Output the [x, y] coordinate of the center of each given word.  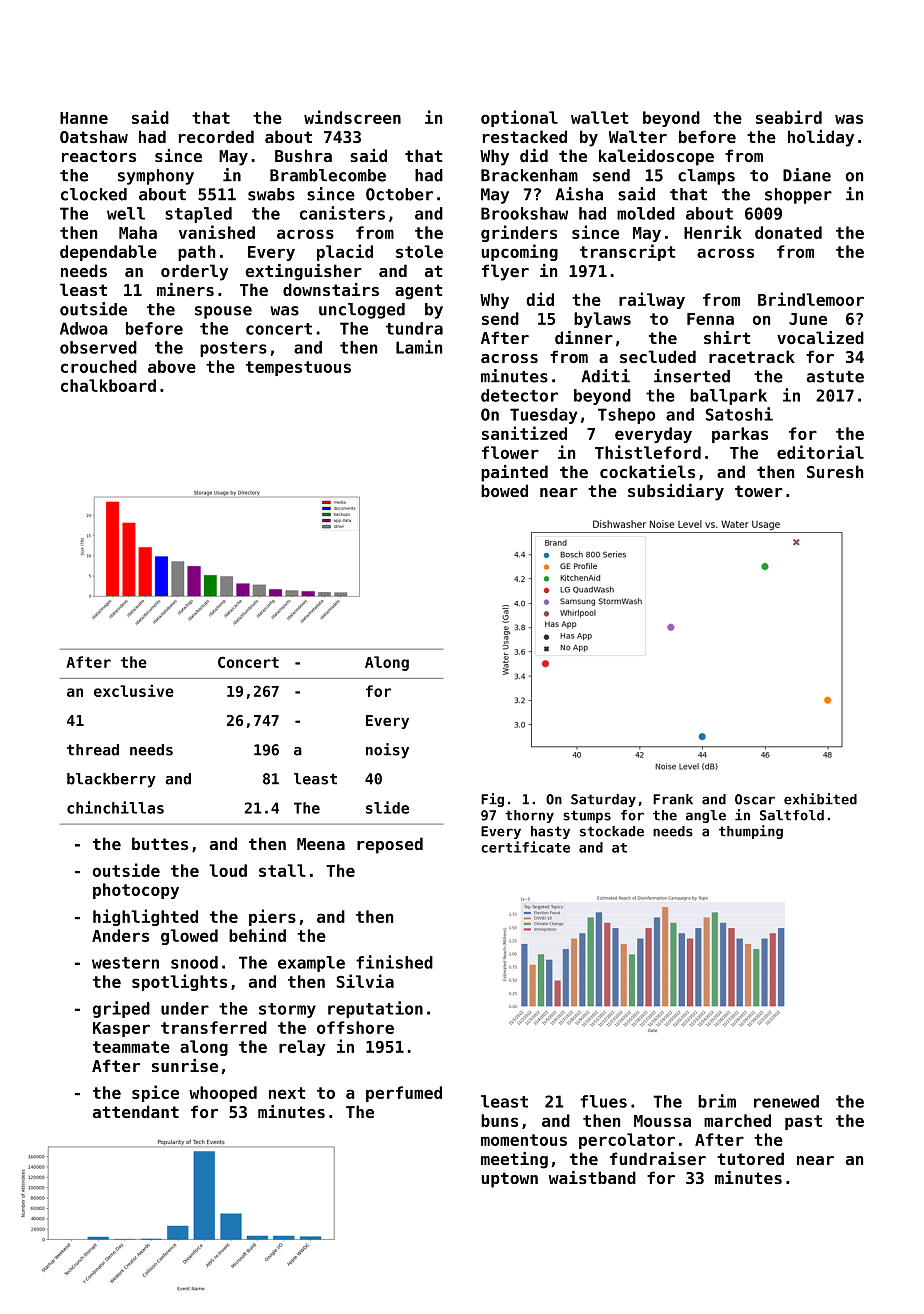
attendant [136, 1111]
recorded [216, 136]
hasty [550, 832]
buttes [160, 843]
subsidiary [676, 492]
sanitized [524, 433]
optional [519, 118]
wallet [599, 117]
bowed [504, 490]
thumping [751, 832]
